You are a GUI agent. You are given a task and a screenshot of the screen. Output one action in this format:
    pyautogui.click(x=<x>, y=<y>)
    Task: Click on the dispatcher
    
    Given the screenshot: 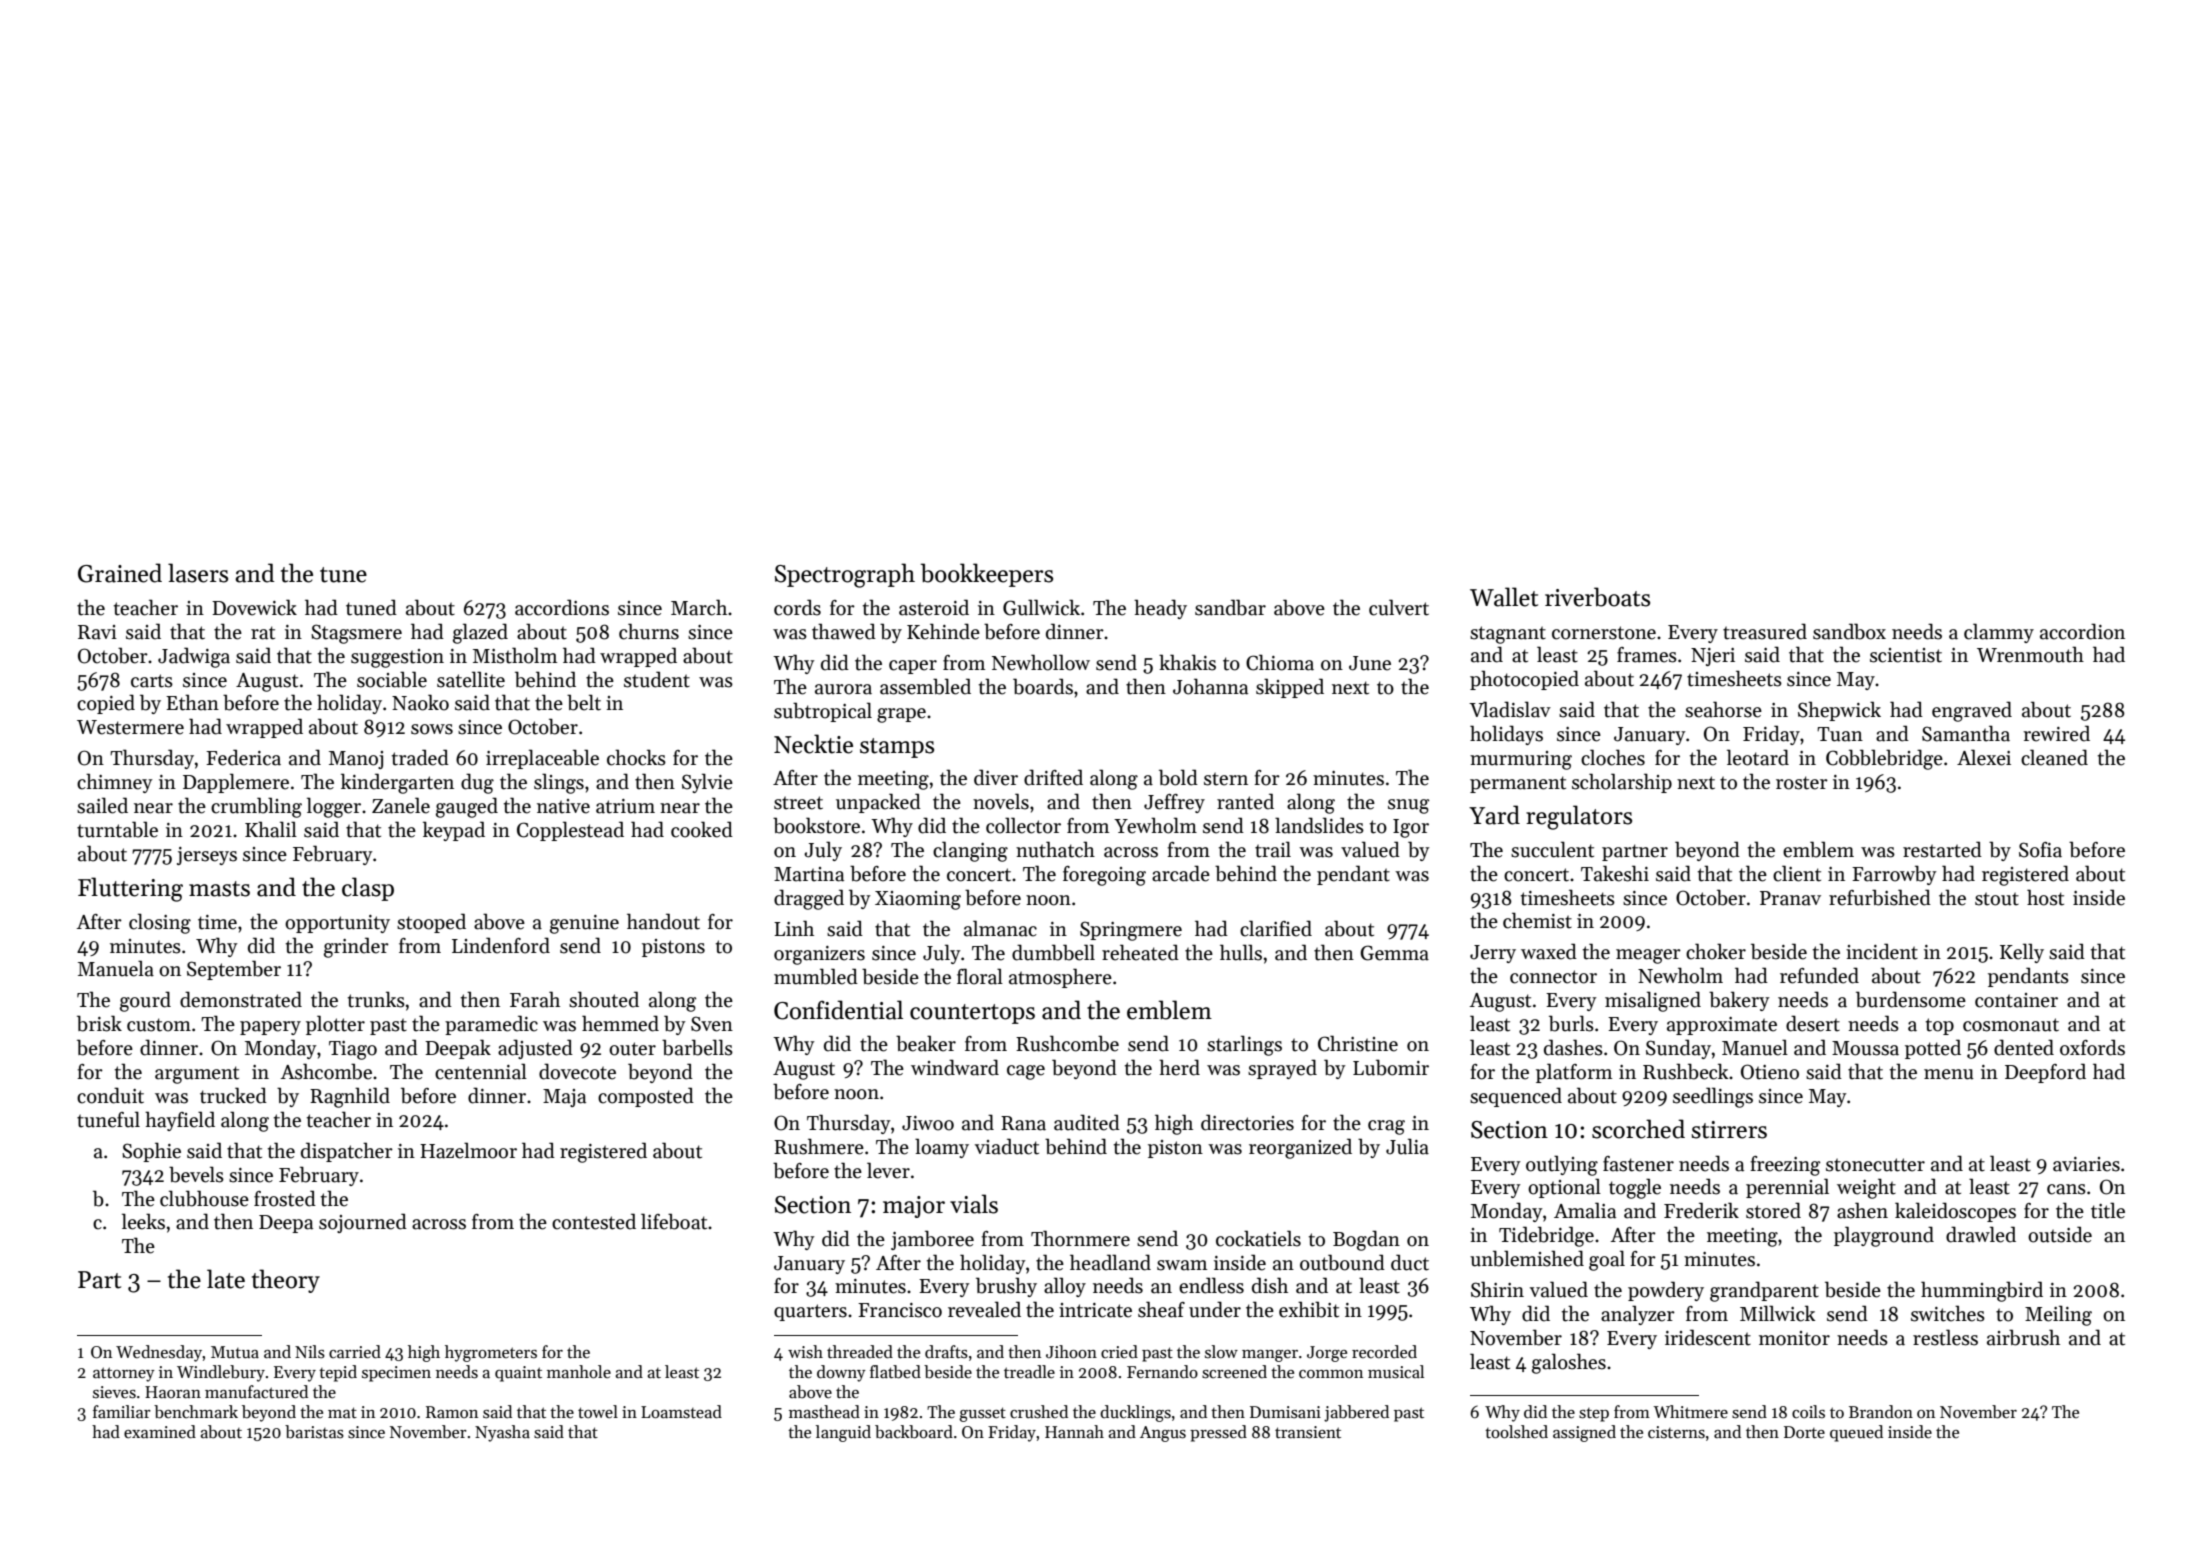 What is the action you would take?
    pyautogui.click(x=347, y=1152)
